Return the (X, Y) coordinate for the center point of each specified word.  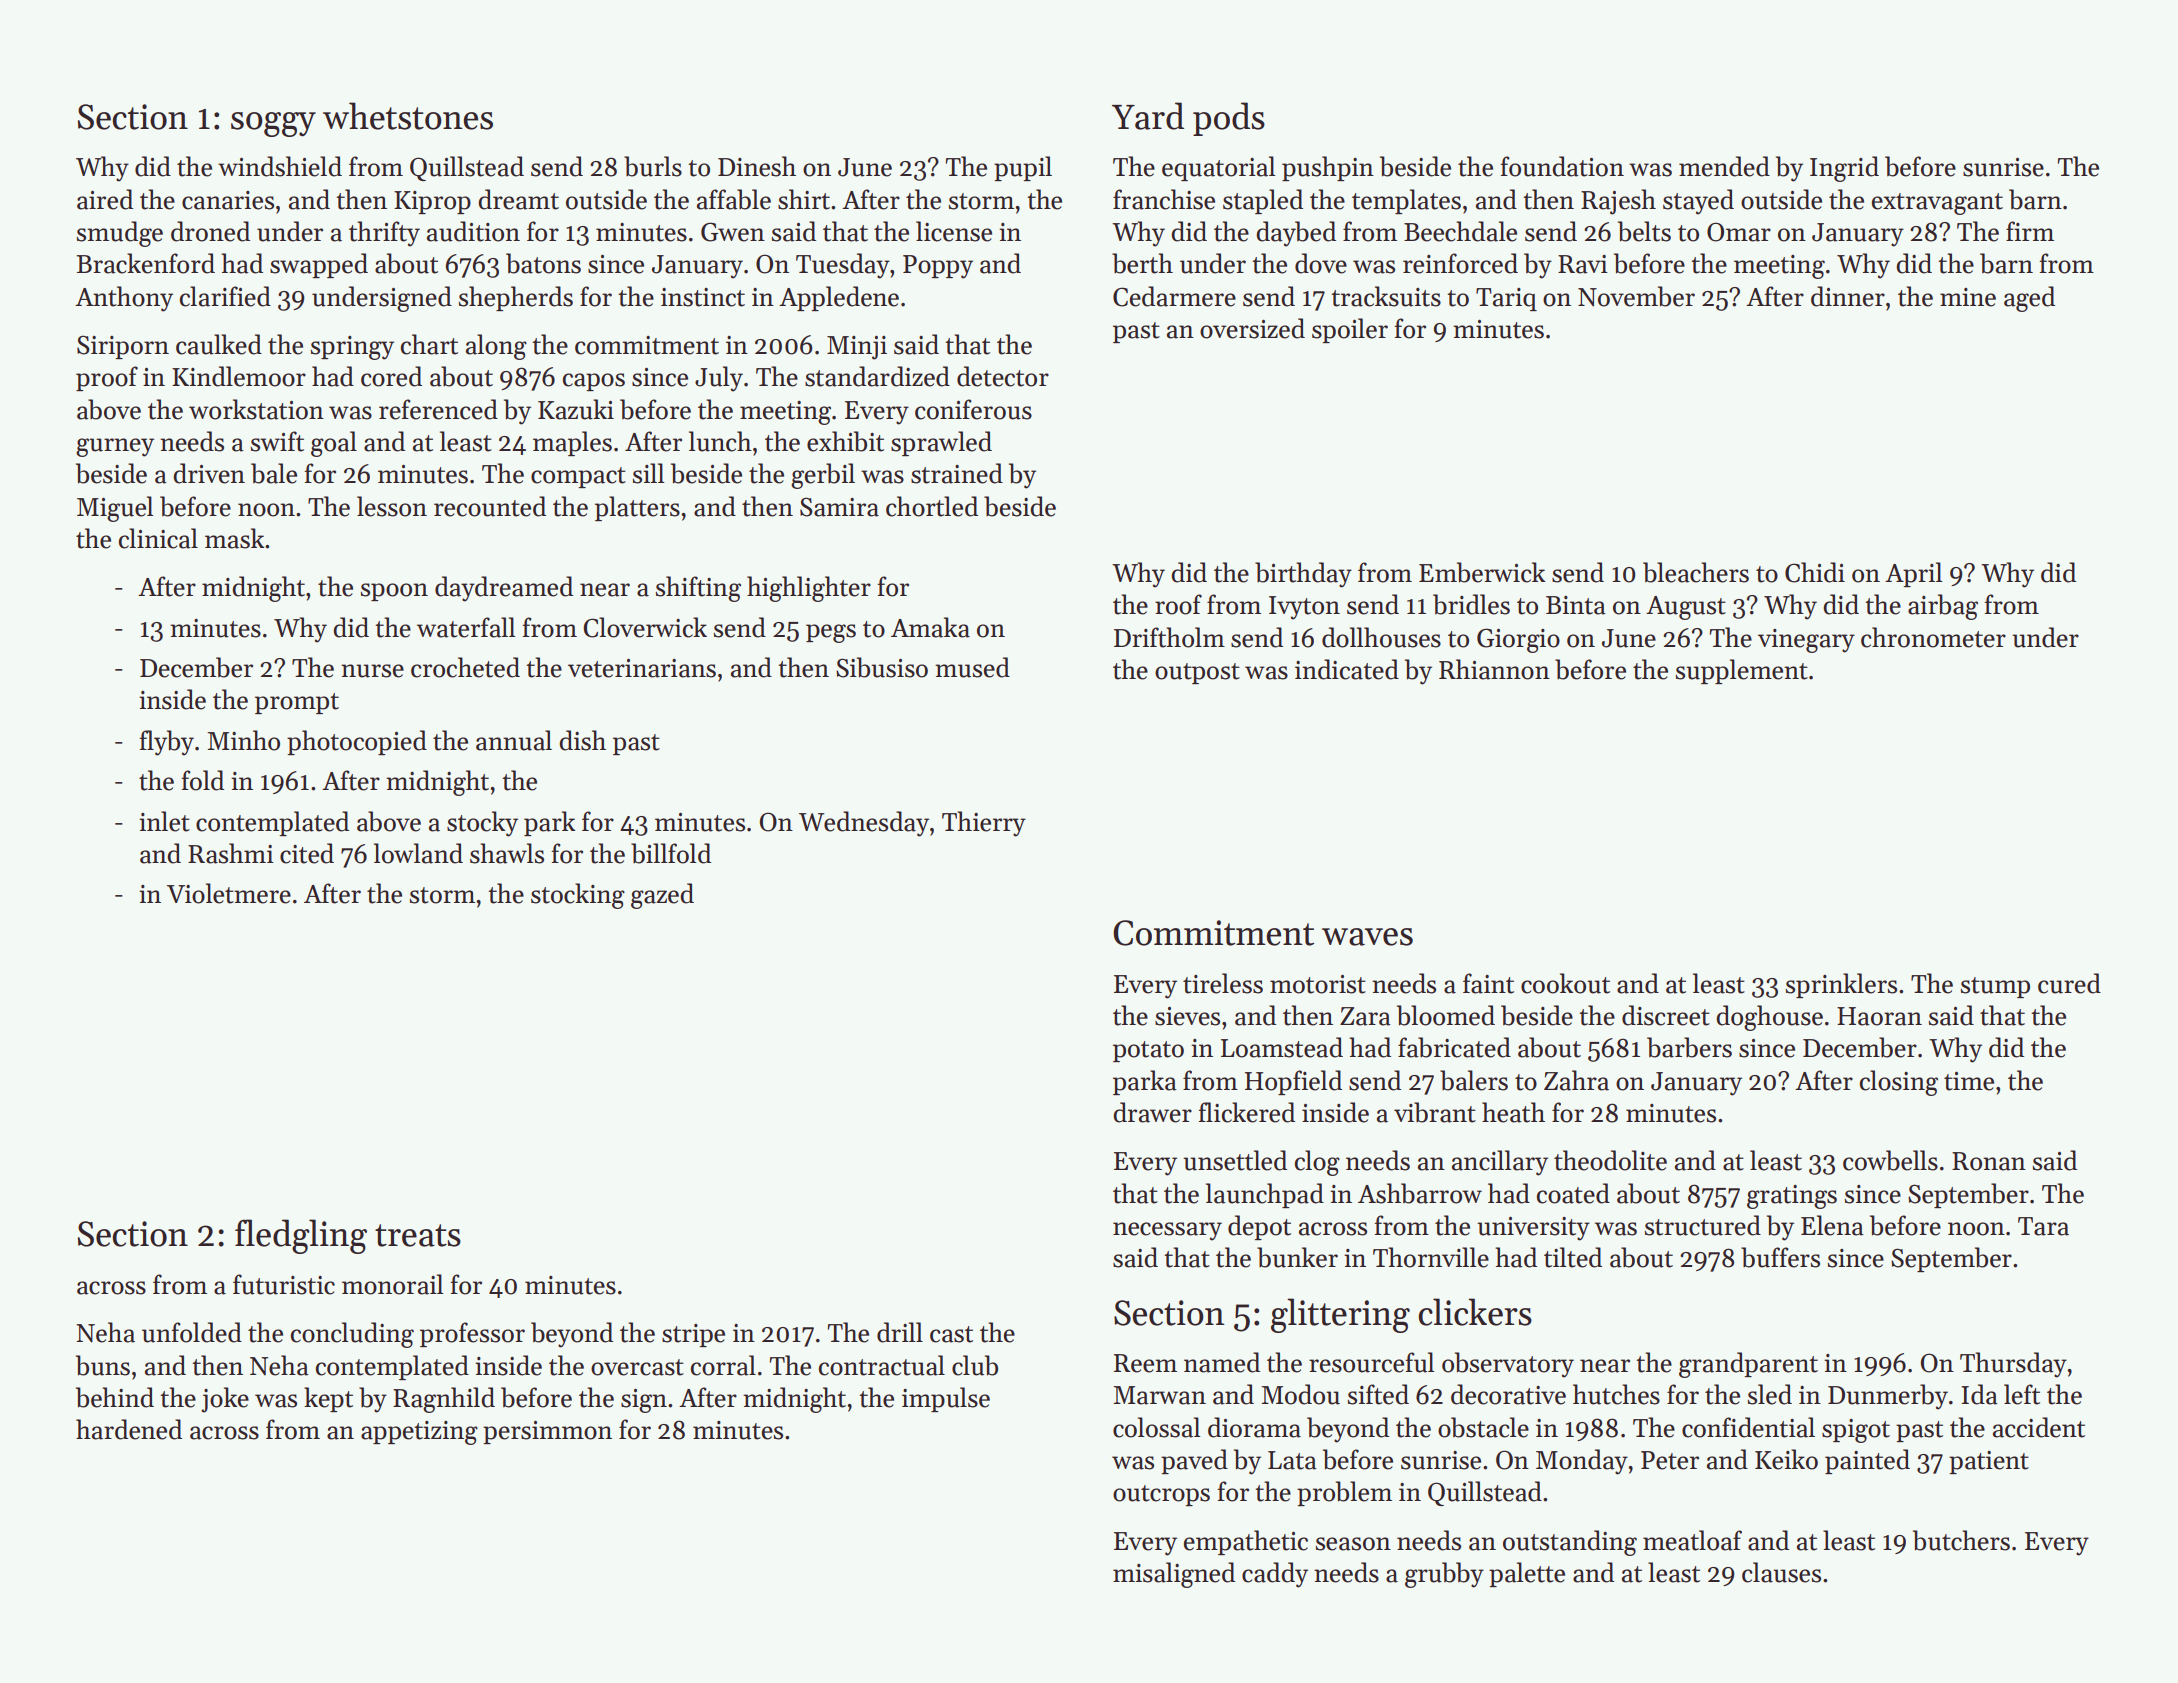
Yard (1148, 116)
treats (418, 1235)
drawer (1152, 1112)
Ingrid (1844, 169)
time (1969, 1081)
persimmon (547, 1432)
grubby (1444, 1575)
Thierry (984, 824)
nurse (372, 671)
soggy (273, 124)
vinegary (1806, 641)
